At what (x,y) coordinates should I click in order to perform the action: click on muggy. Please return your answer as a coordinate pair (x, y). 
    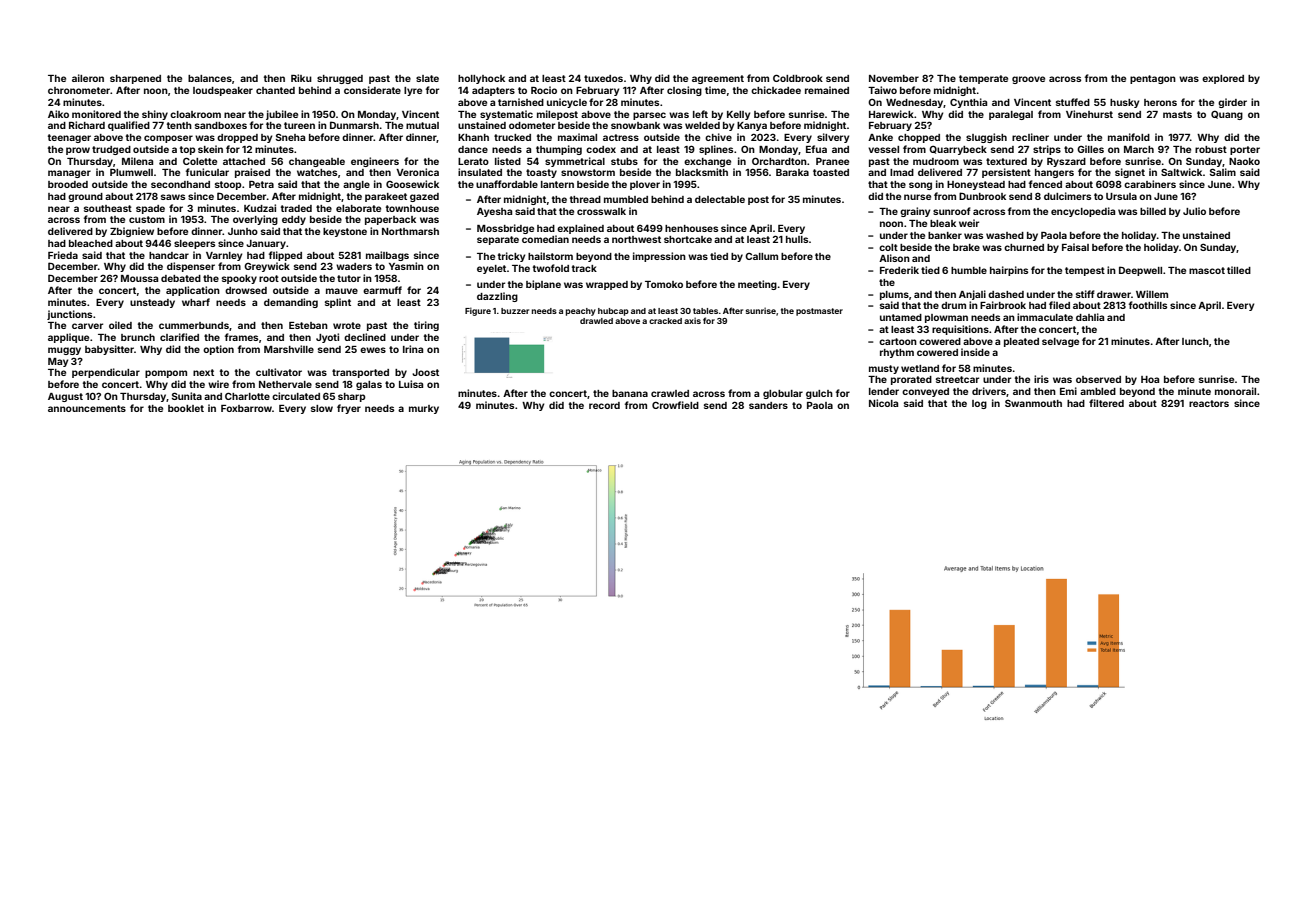
    Looking at the image, I should click on (64, 351).
